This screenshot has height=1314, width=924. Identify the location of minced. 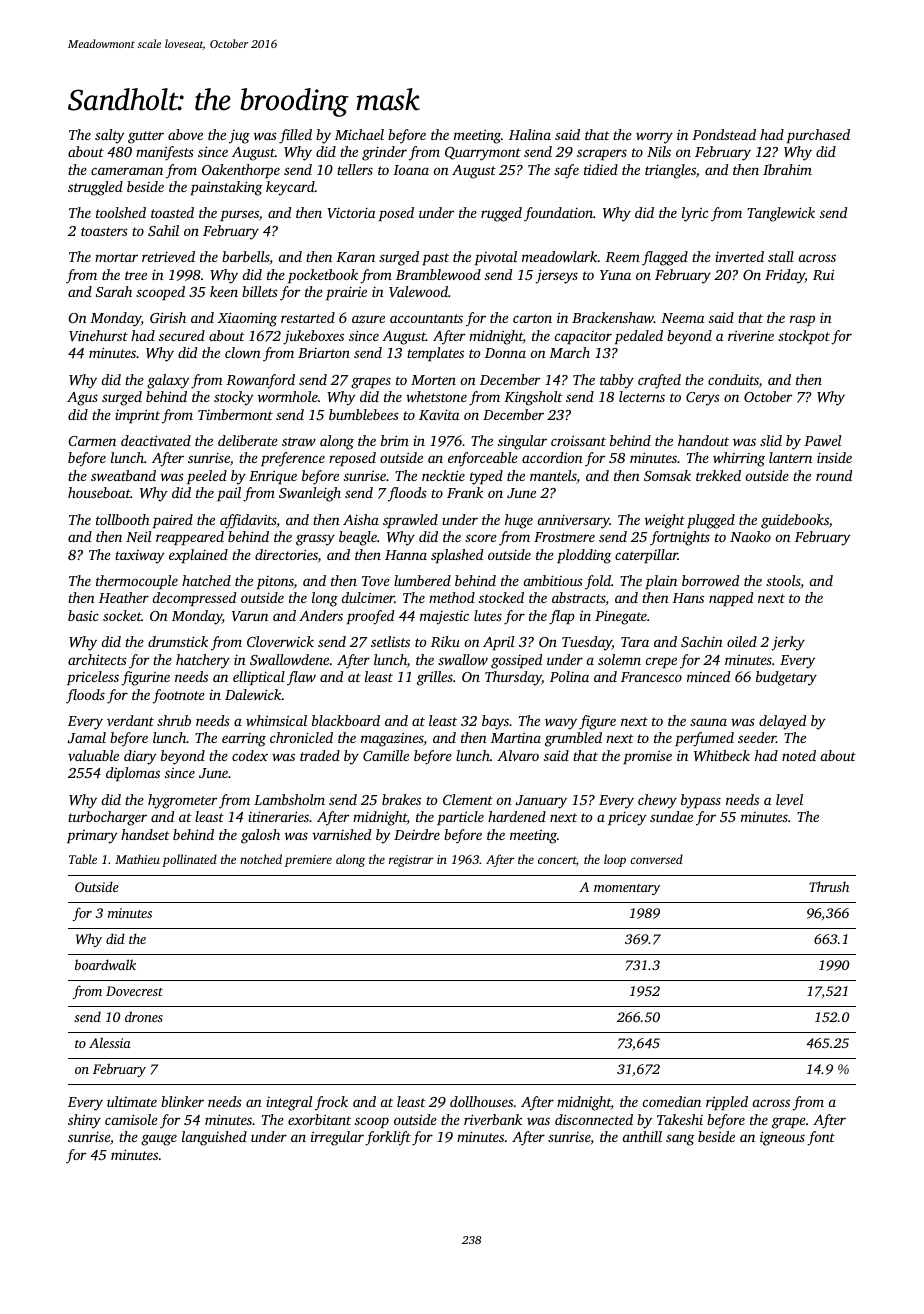
(708, 676).
